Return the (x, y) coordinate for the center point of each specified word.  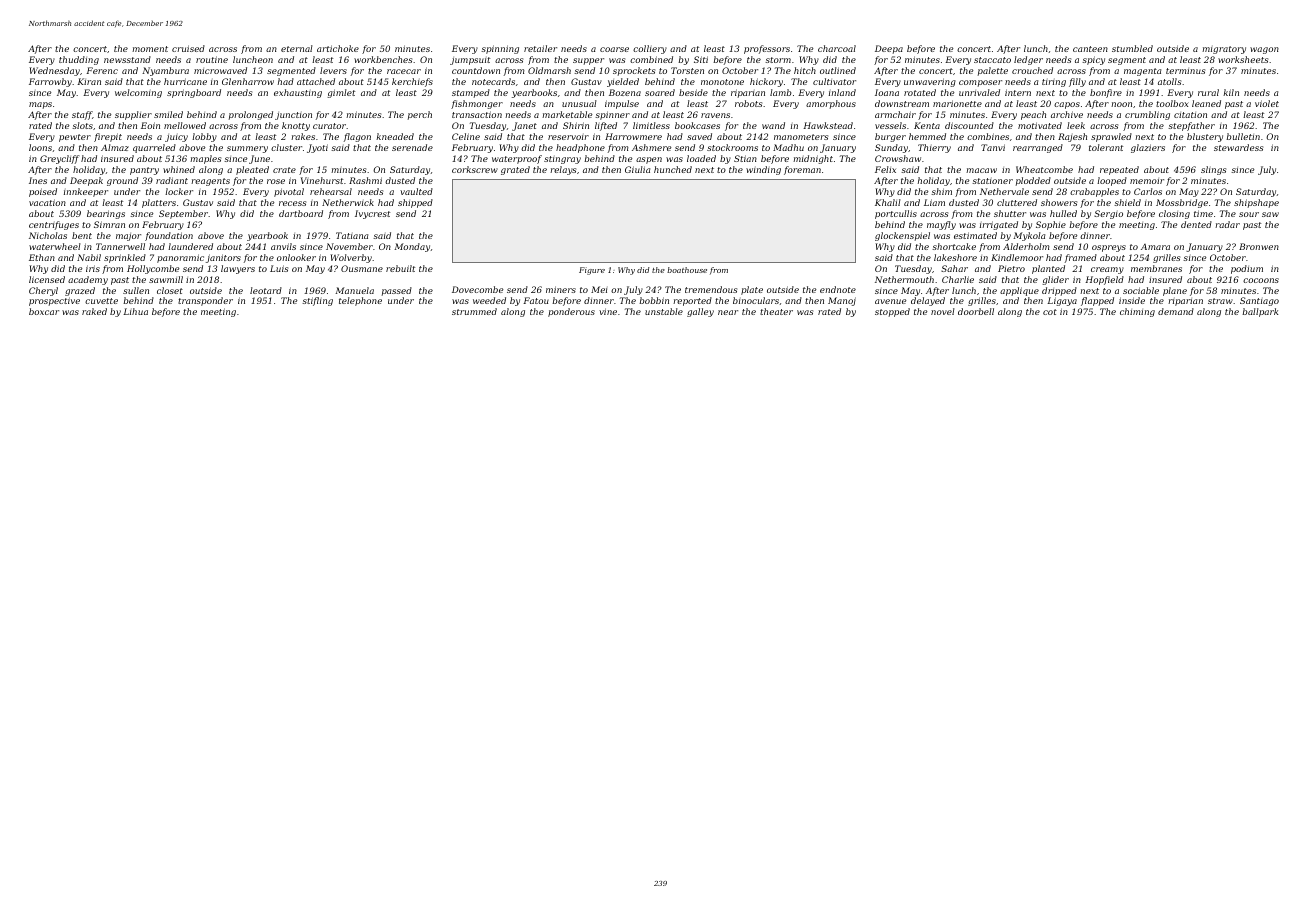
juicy (176, 138)
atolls (1169, 81)
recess (292, 203)
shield (1127, 202)
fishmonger (477, 104)
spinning (500, 49)
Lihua (135, 311)
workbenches (383, 59)
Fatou (536, 300)
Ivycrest (372, 214)
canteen (1090, 49)
